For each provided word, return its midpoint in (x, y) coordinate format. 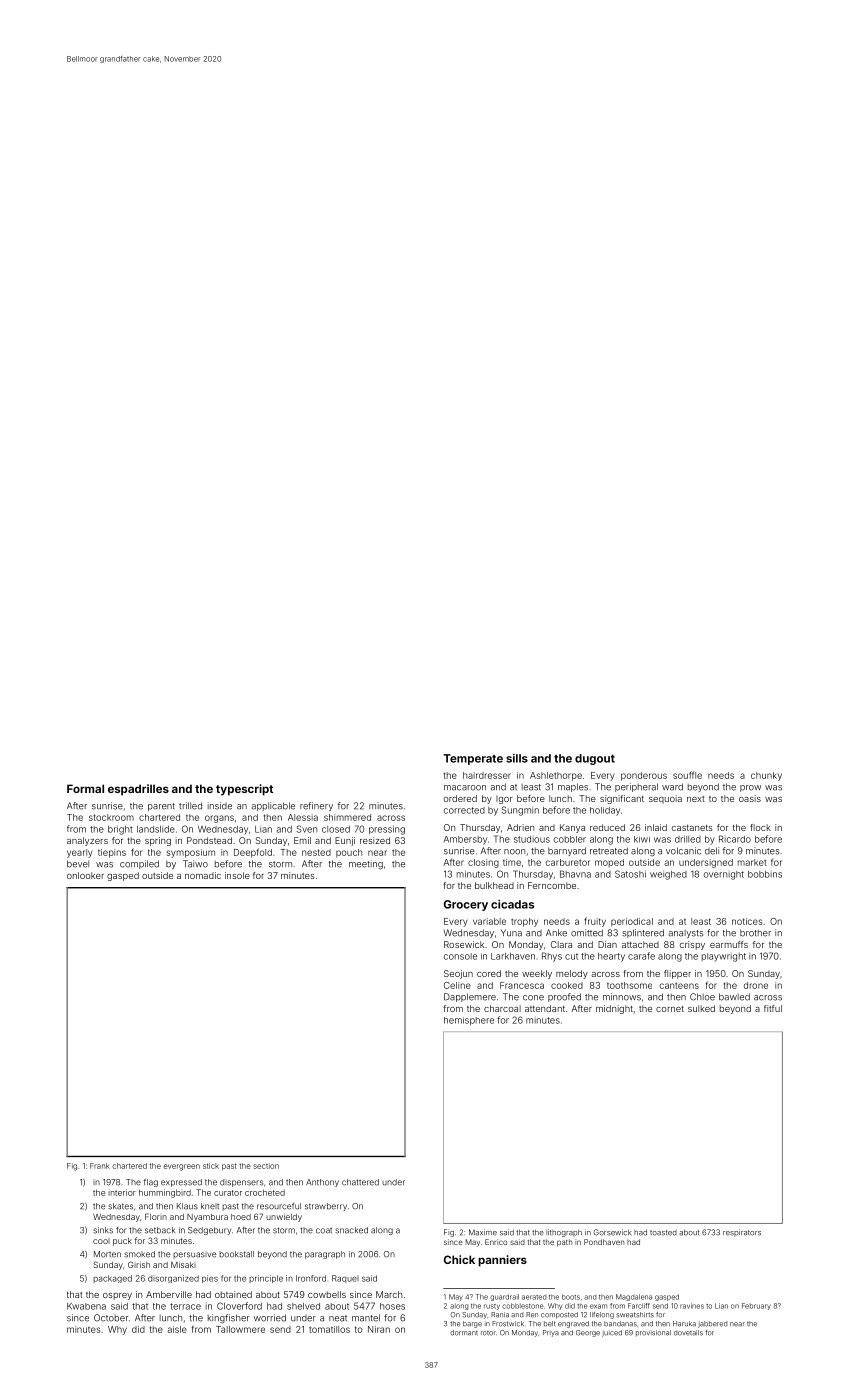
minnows (622, 997)
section (266, 1166)
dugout (595, 759)
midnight (614, 1009)
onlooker (85, 875)
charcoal (502, 1008)
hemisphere (469, 1021)
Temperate (473, 759)
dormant (464, 1333)
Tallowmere (240, 1329)
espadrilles (138, 790)
